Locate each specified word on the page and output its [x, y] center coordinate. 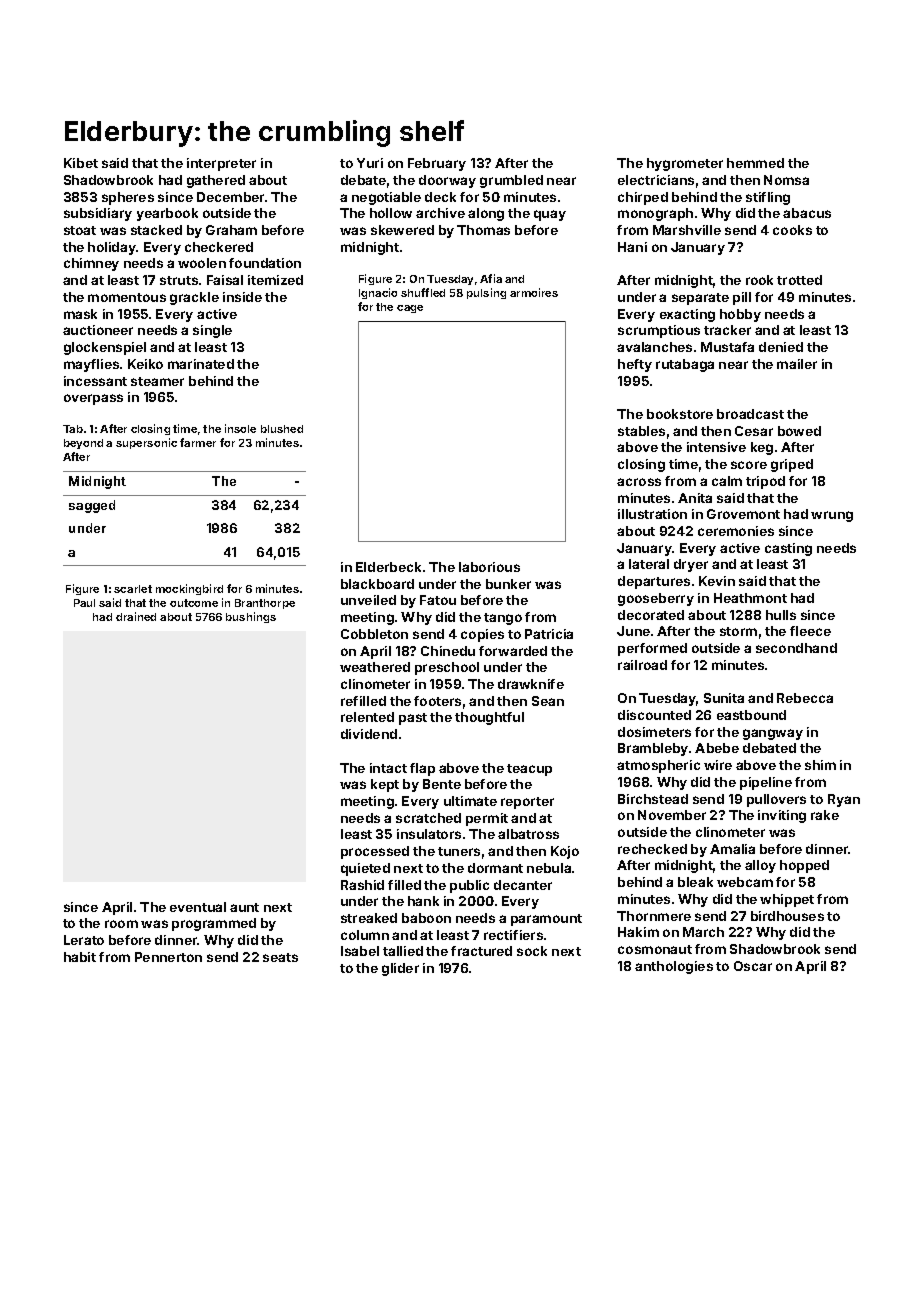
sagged [92, 506]
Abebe [717, 748]
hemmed [755, 163]
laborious [489, 567]
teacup [529, 770]
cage [410, 309]
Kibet [81, 163]
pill [742, 298]
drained [136, 616]
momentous [127, 297]
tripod [765, 482]
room [121, 924]
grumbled [511, 181]
